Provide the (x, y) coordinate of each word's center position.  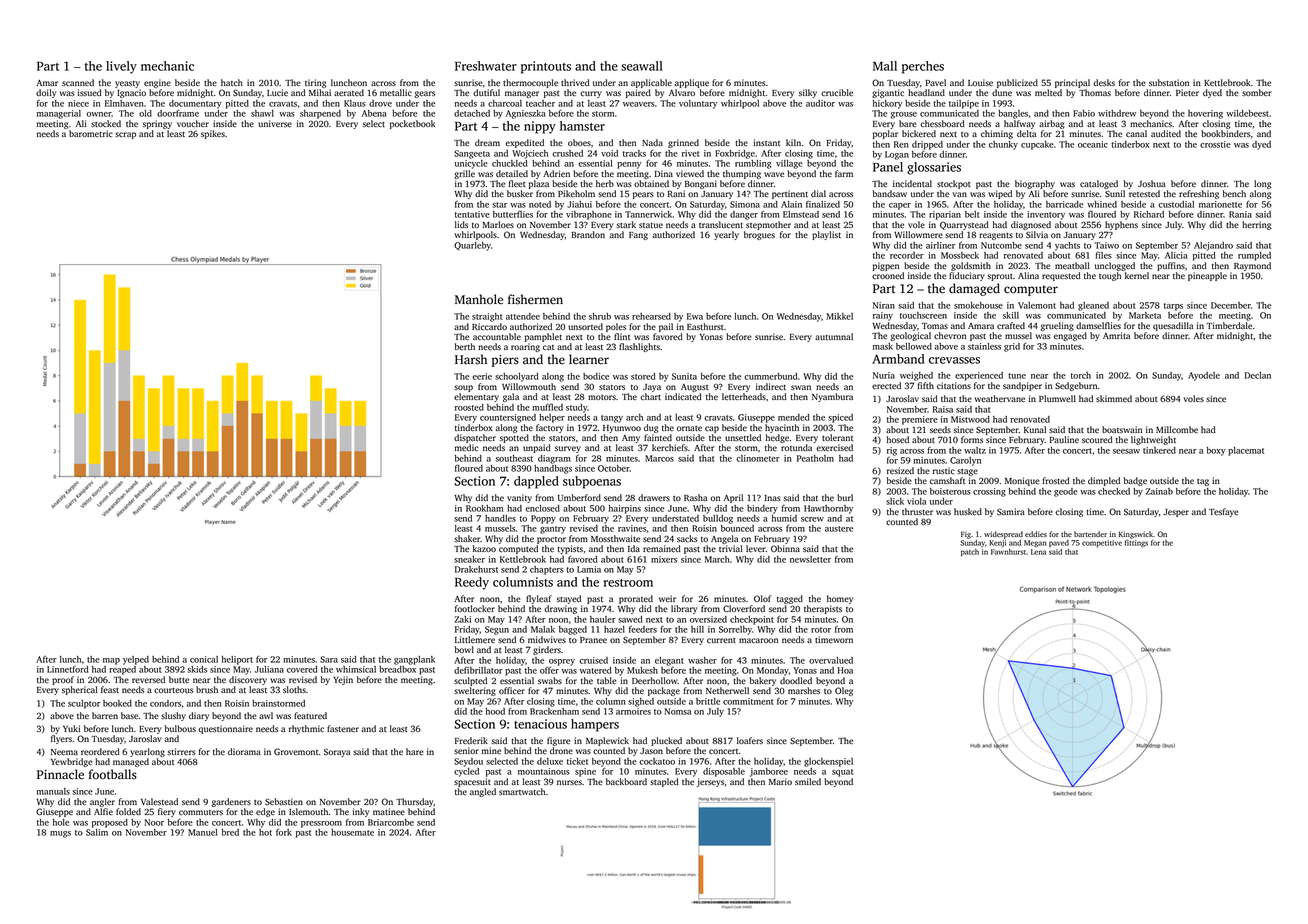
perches (923, 67)
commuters (201, 812)
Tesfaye (1224, 512)
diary (199, 716)
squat (842, 773)
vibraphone (589, 215)
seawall (642, 66)
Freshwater (486, 66)
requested (1061, 276)
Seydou (468, 762)
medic (466, 447)
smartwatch (522, 791)
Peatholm (815, 458)
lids (461, 224)
